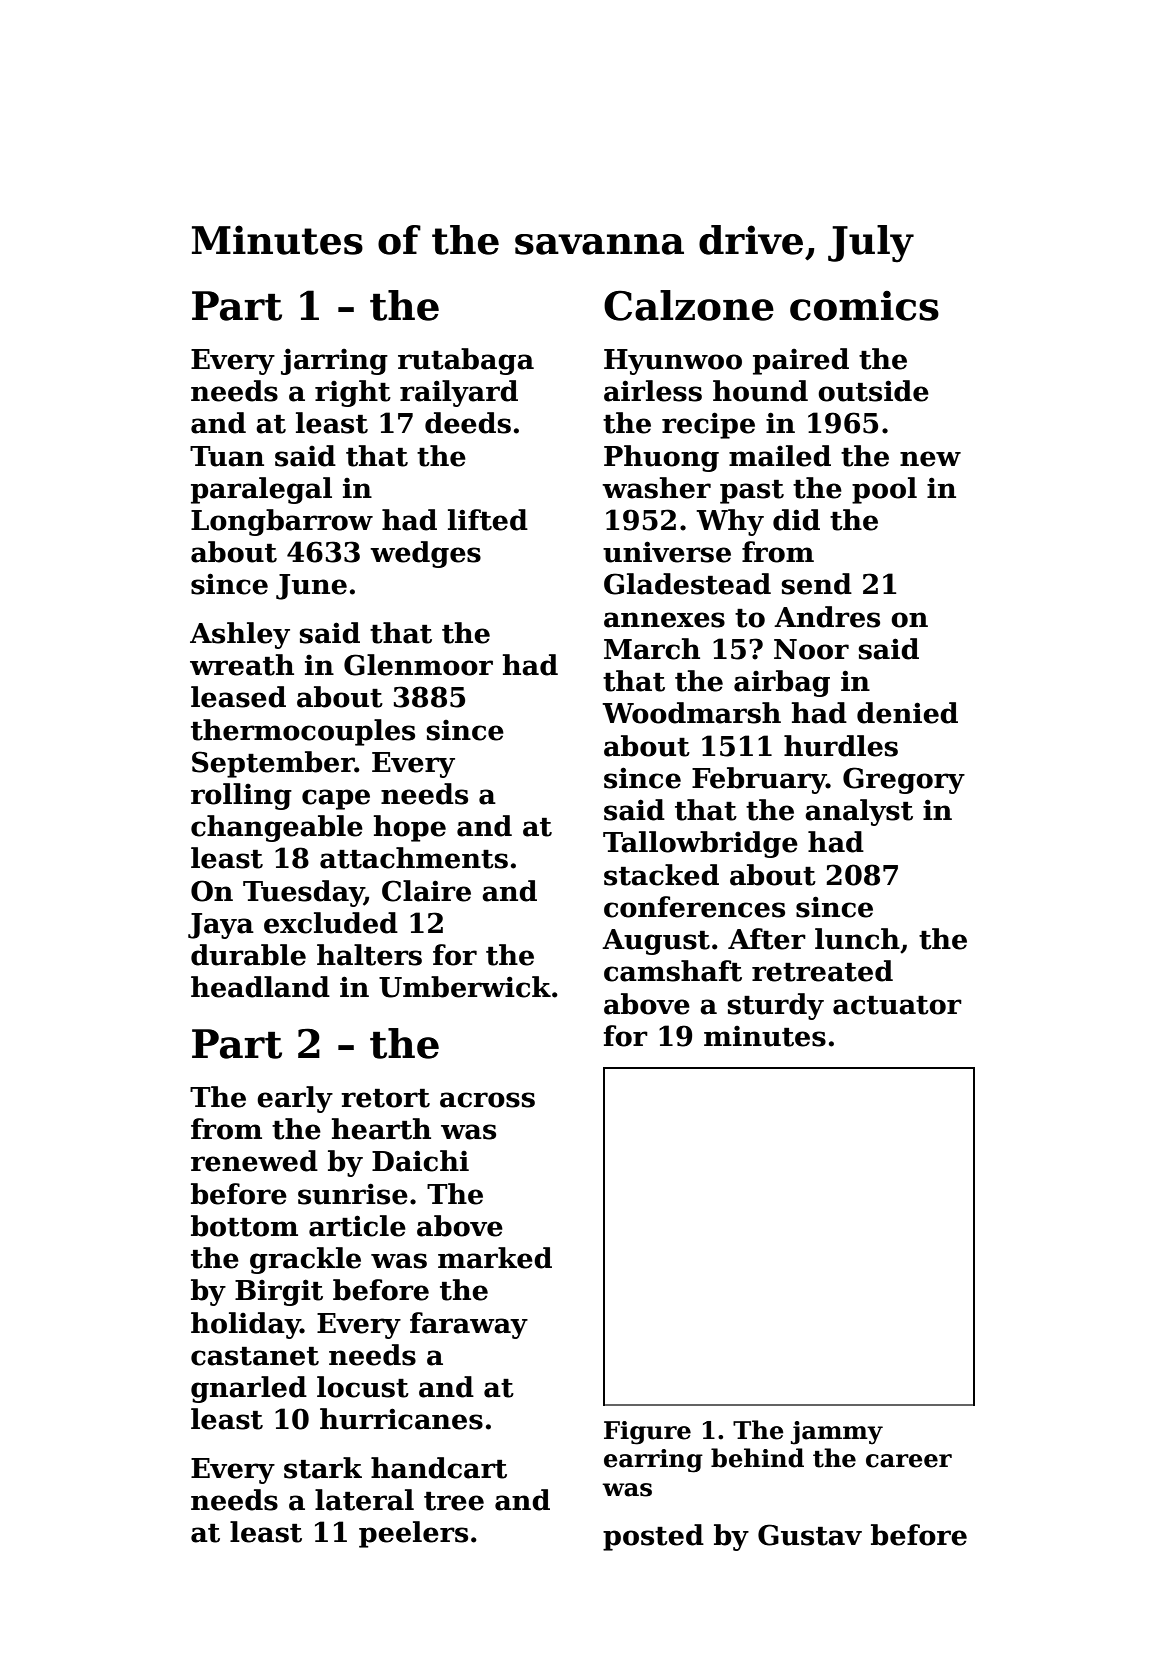  I want to click on career, so click(909, 1461).
